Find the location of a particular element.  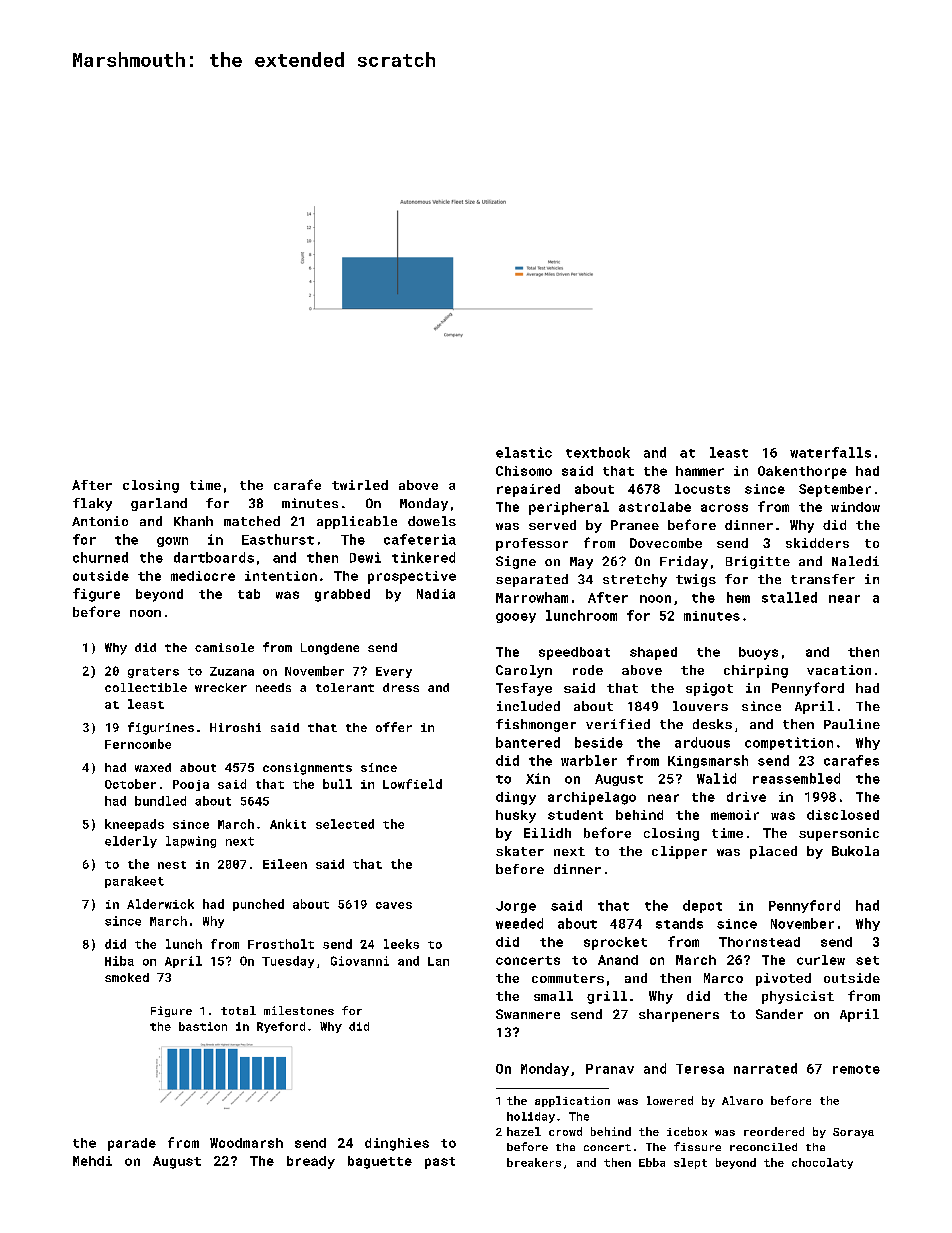

sprocket is located at coordinates (615, 943).
